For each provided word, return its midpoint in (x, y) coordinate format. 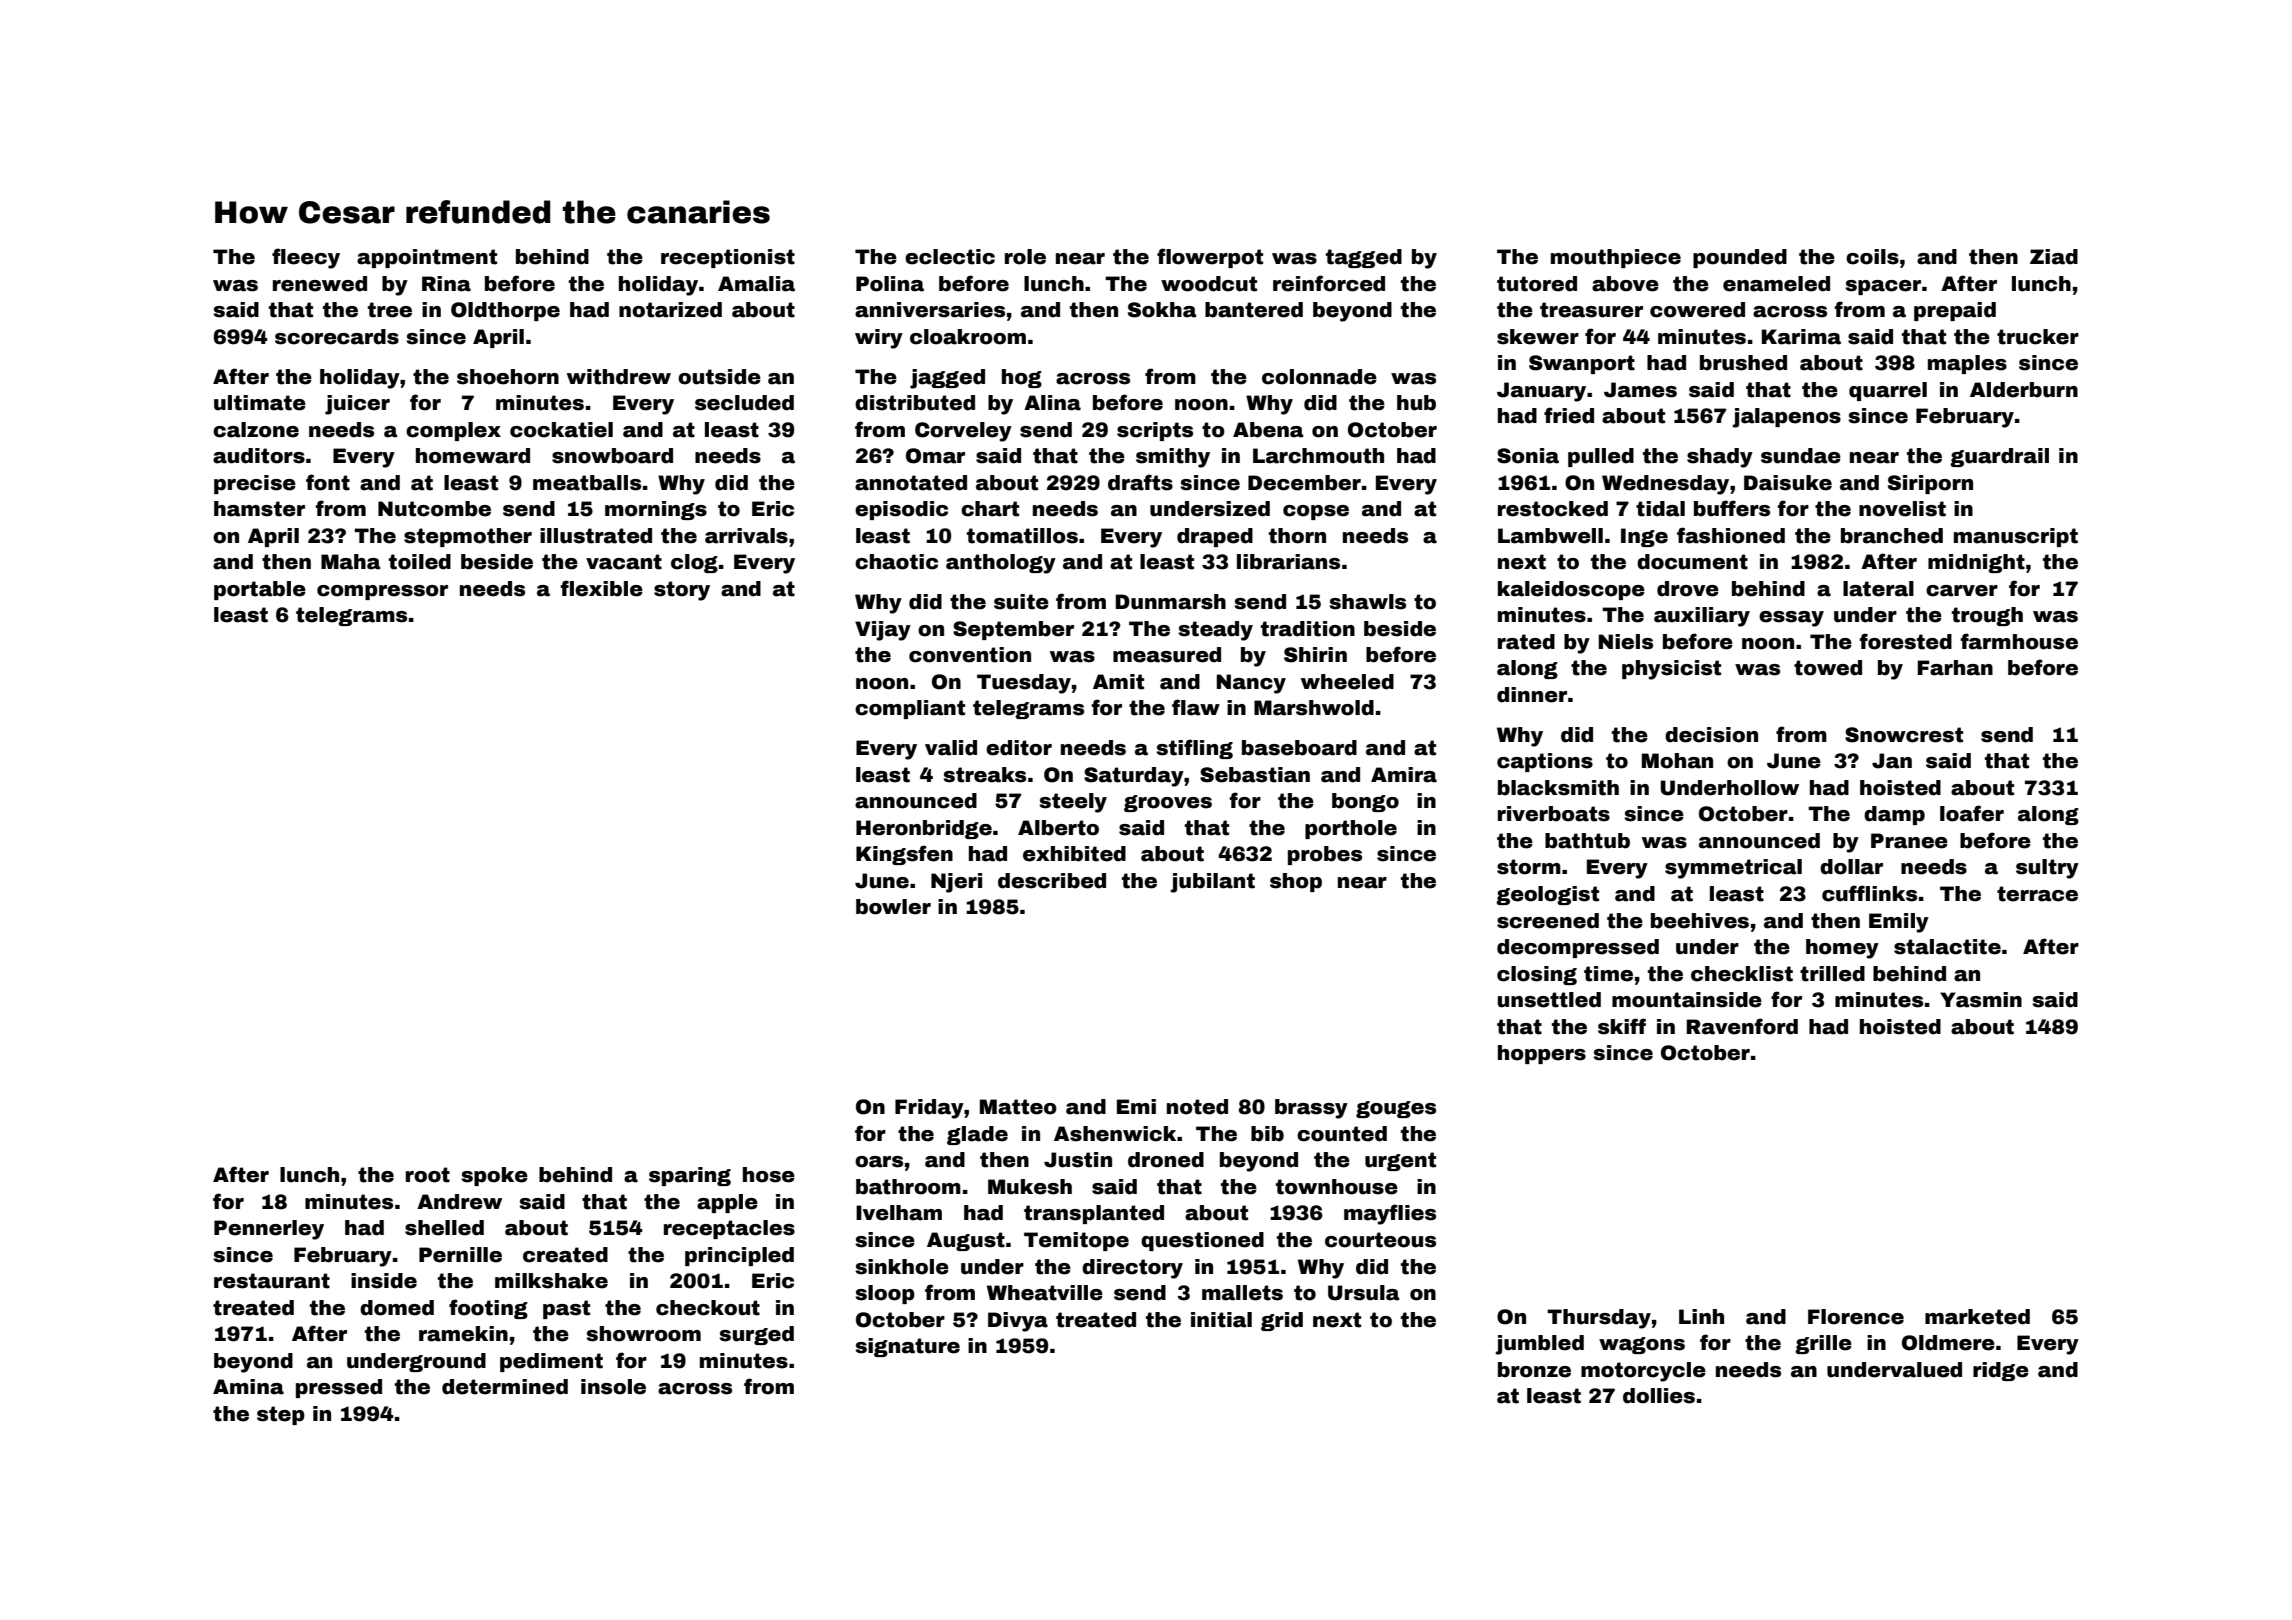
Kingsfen (904, 855)
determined (505, 1387)
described (1052, 881)
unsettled (1549, 1000)
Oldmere (1948, 1343)
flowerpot (1210, 258)
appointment (427, 258)
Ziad (2054, 257)
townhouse (1337, 1187)
